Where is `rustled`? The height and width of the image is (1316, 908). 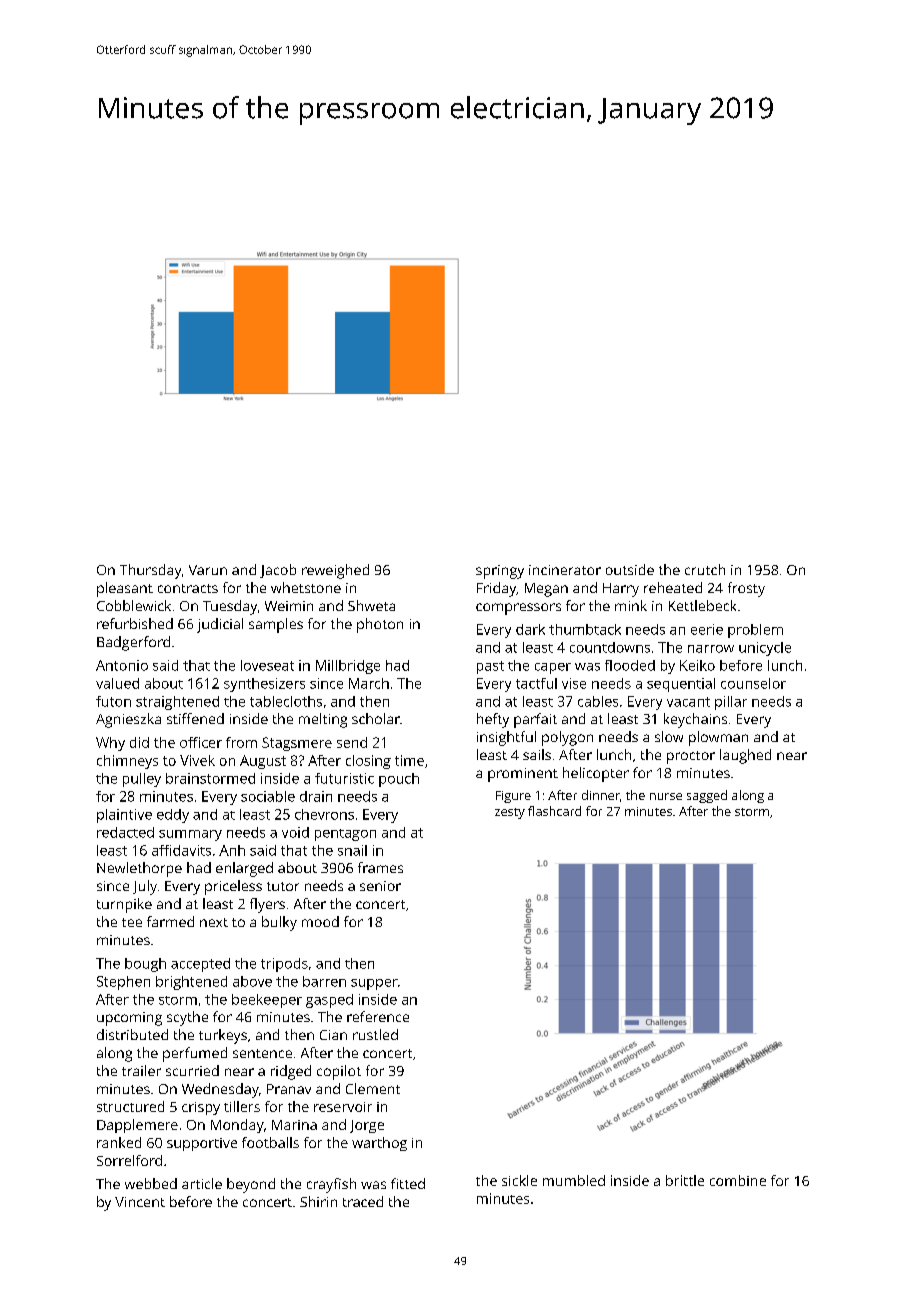
rustled is located at coordinates (375, 1034).
